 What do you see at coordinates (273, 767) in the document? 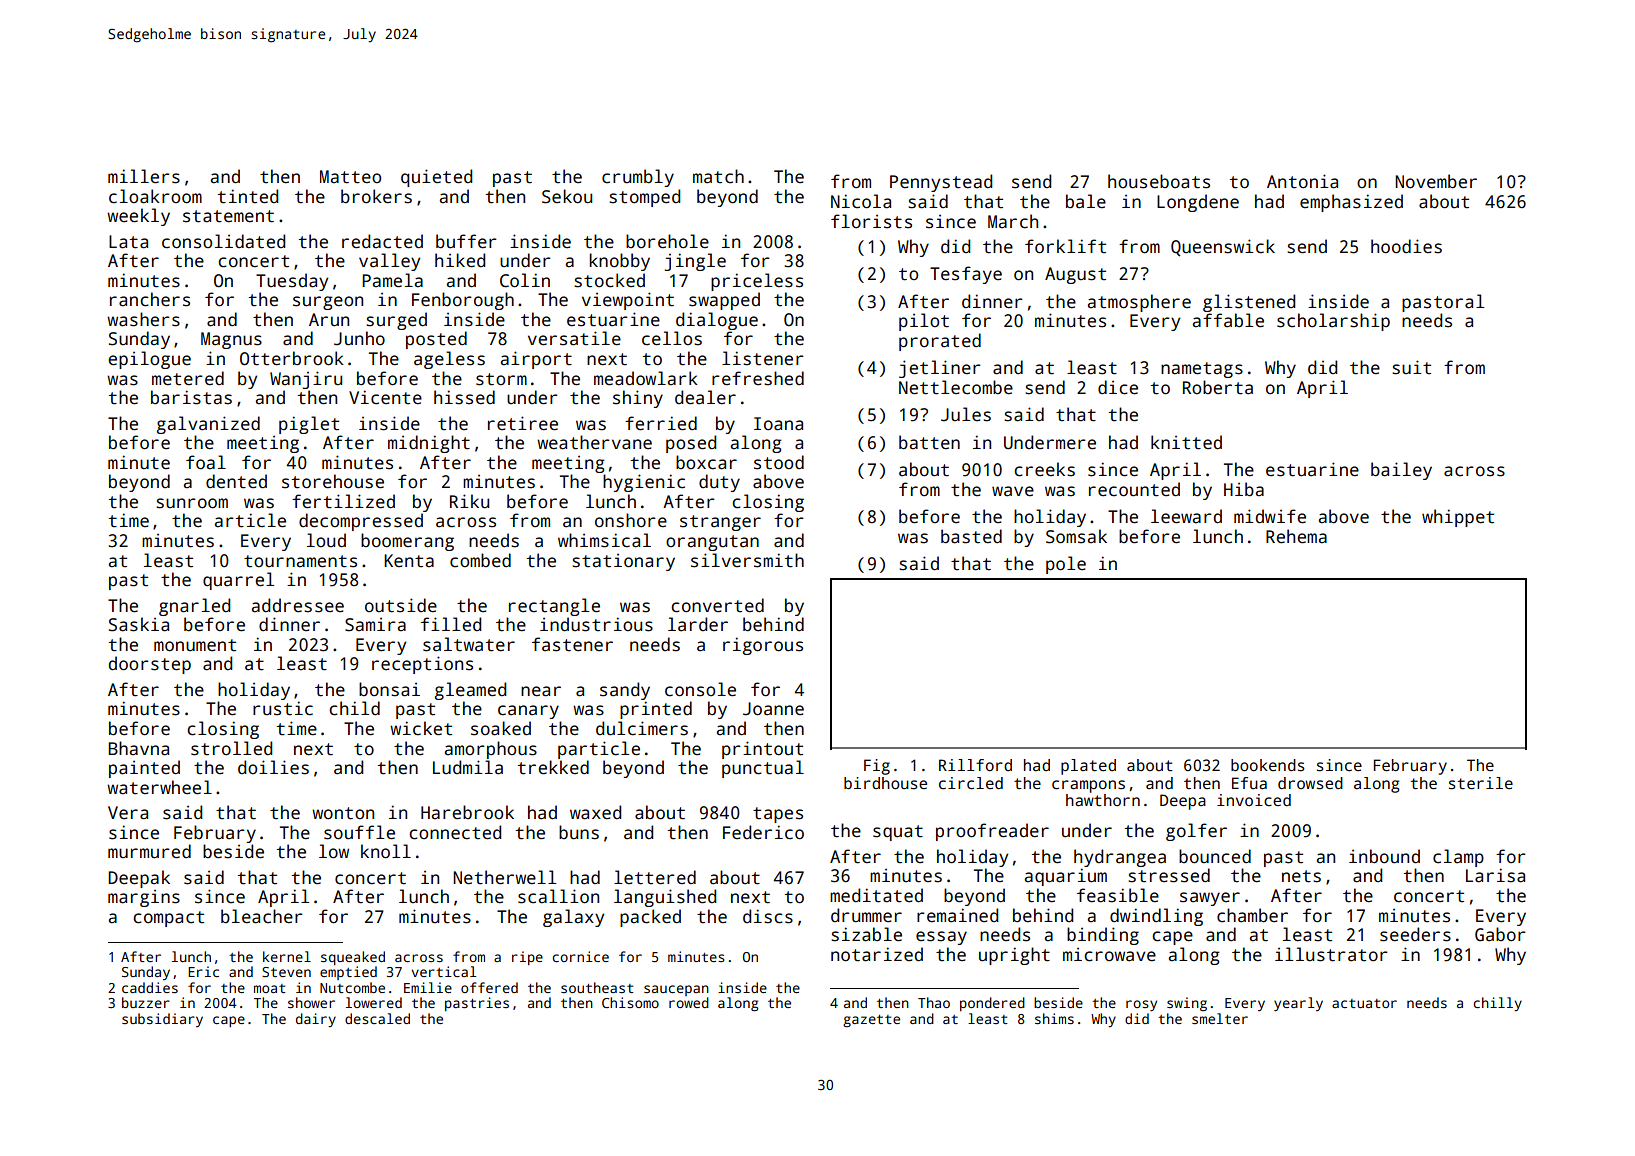
I see `doilies` at bounding box center [273, 767].
